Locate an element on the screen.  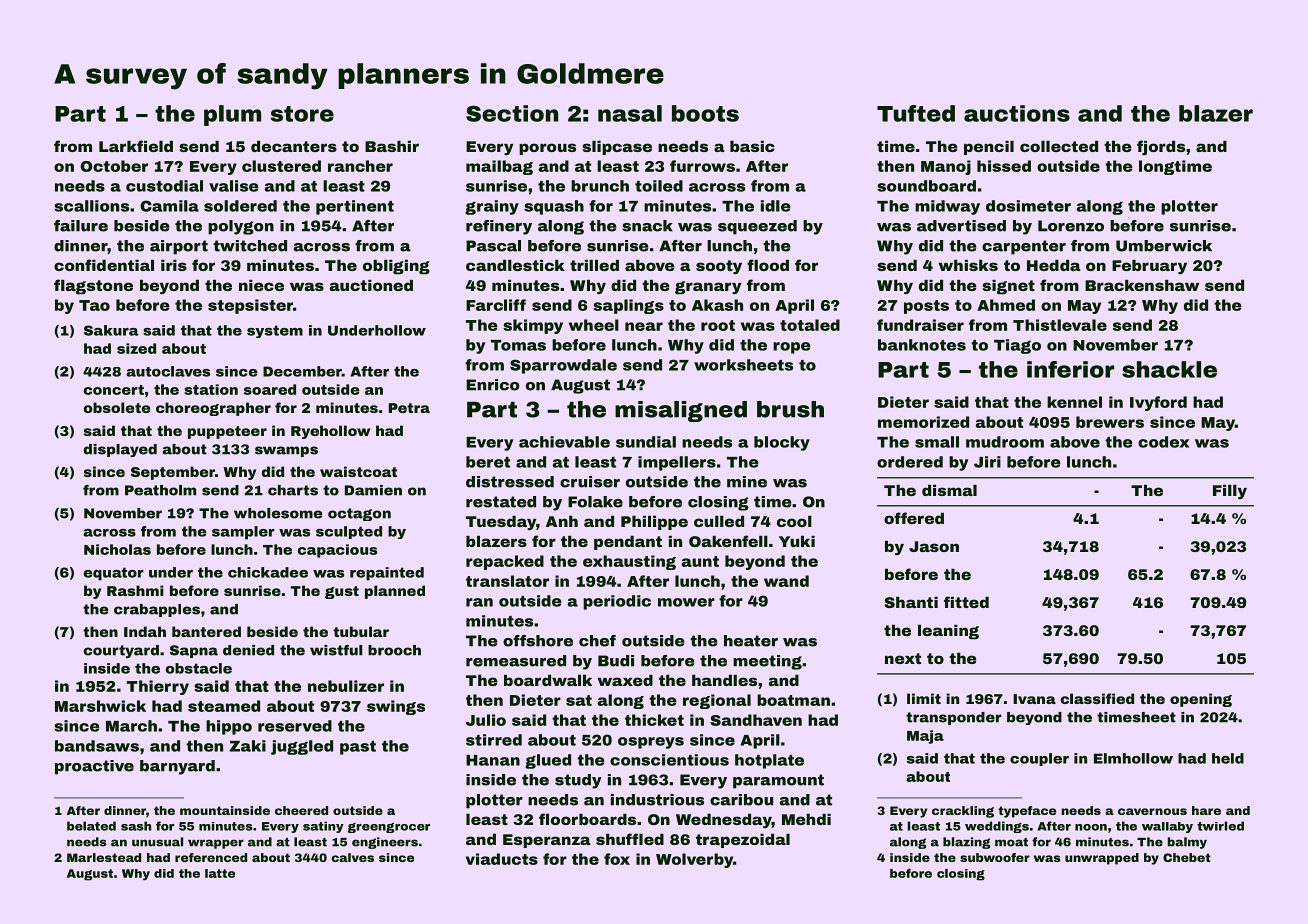
sash is located at coordinates (136, 826).
